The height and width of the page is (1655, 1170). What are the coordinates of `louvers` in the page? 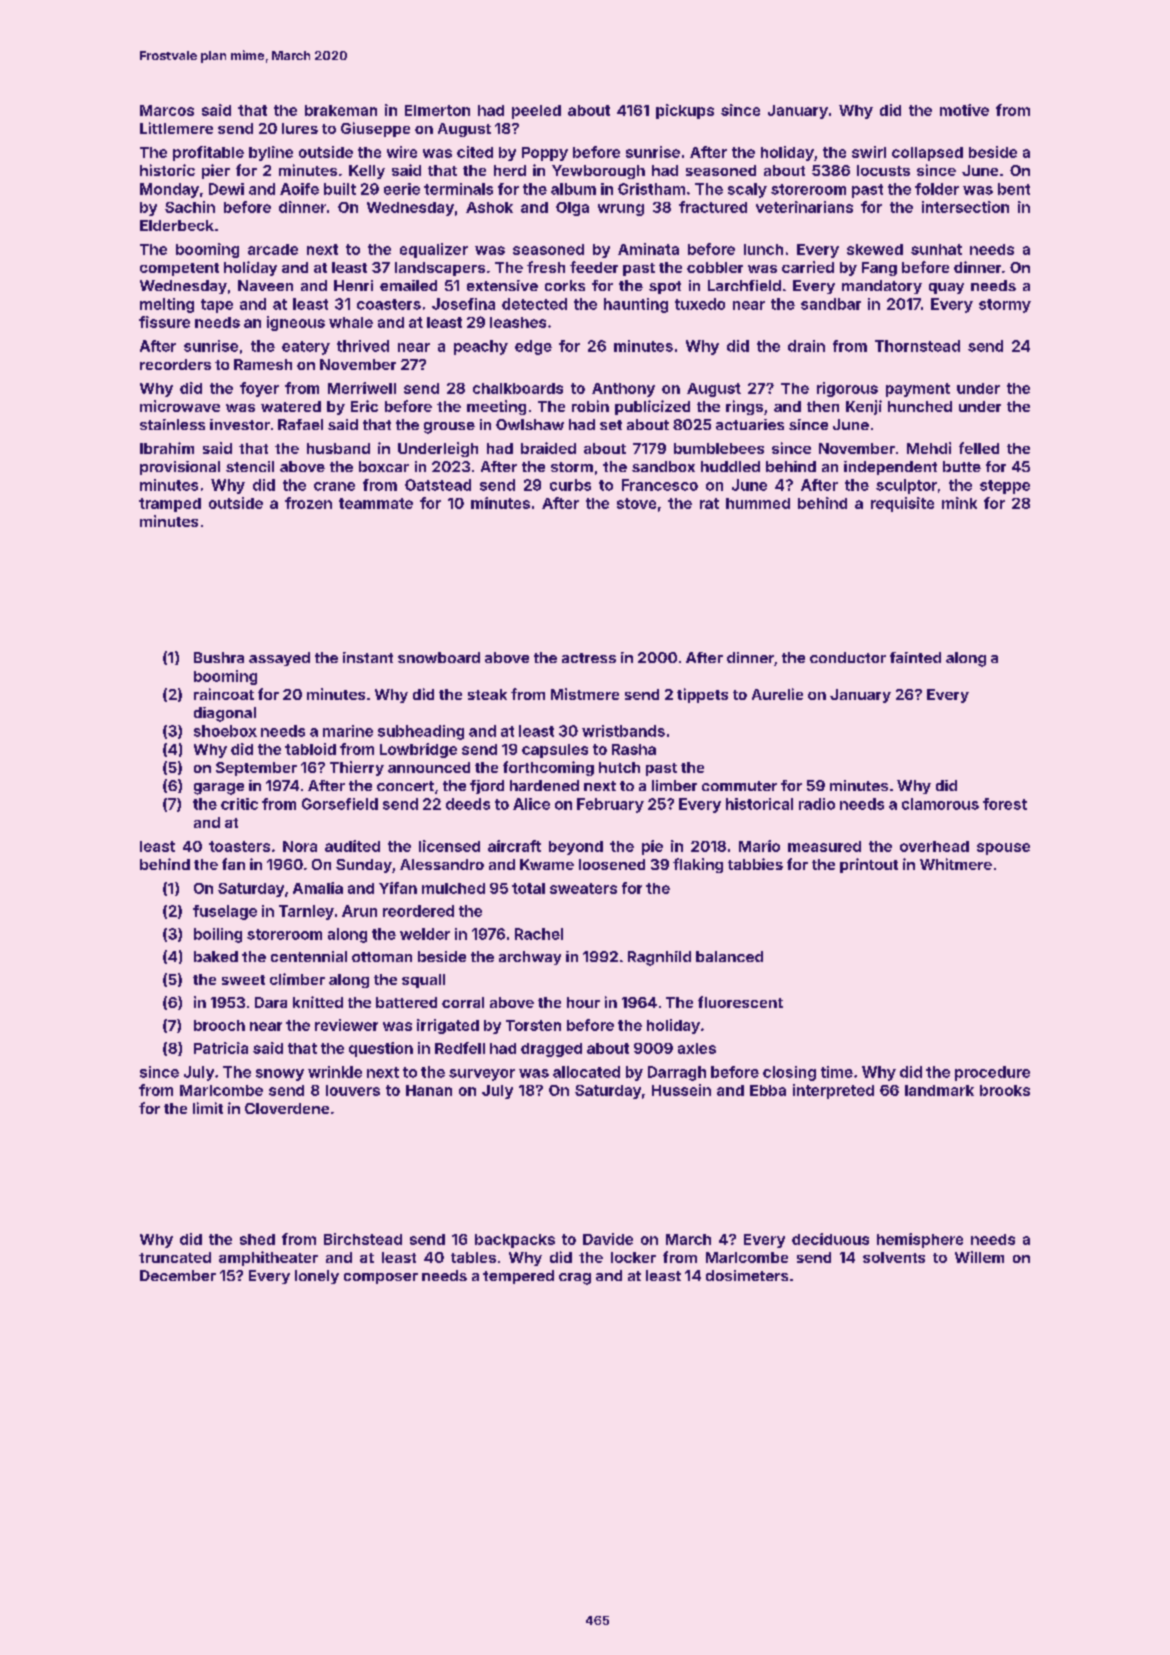 It's located at (353, 1090).
